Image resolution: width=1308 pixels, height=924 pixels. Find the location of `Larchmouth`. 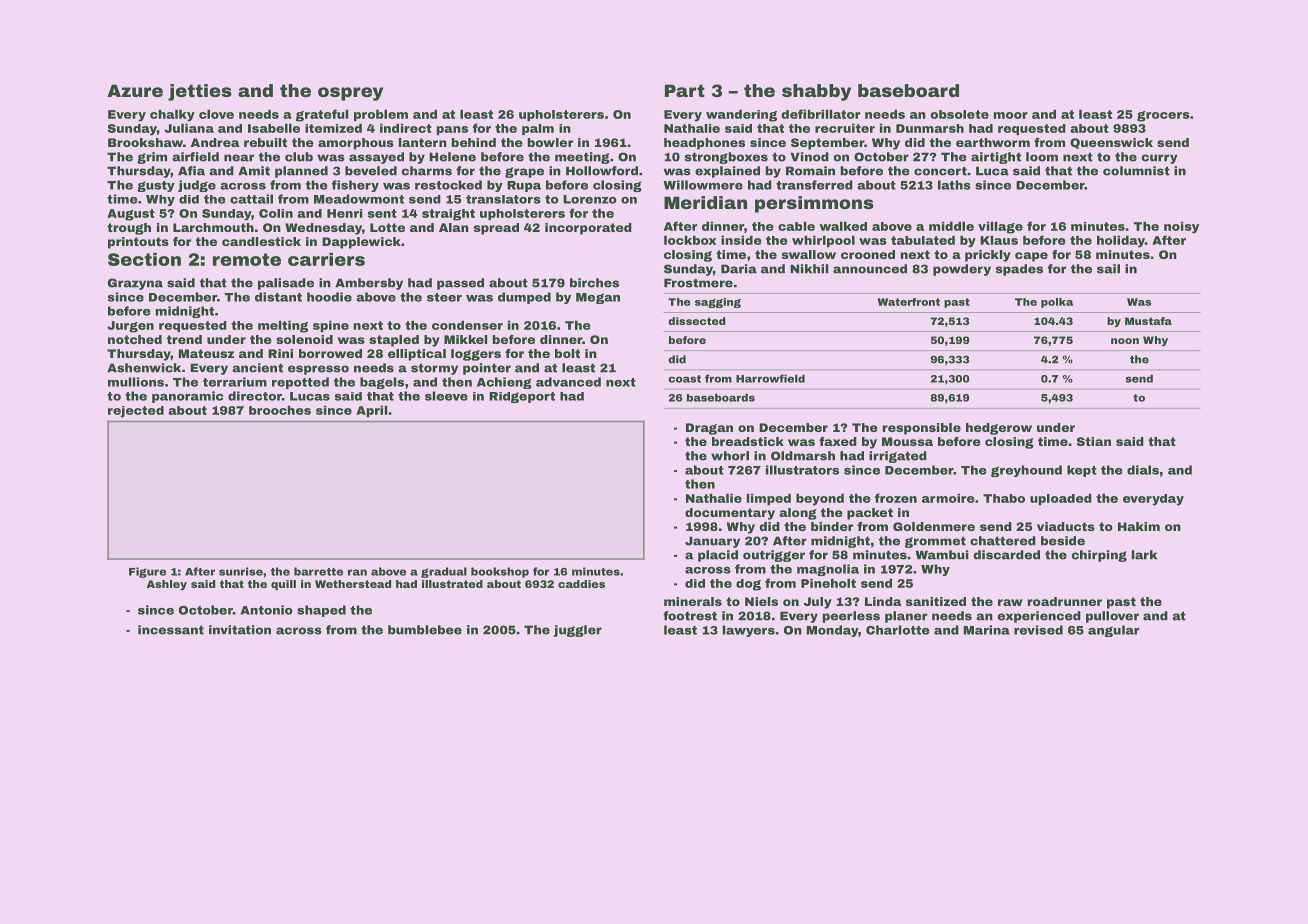

Larchmouth is located at coordinates (213, 227).
